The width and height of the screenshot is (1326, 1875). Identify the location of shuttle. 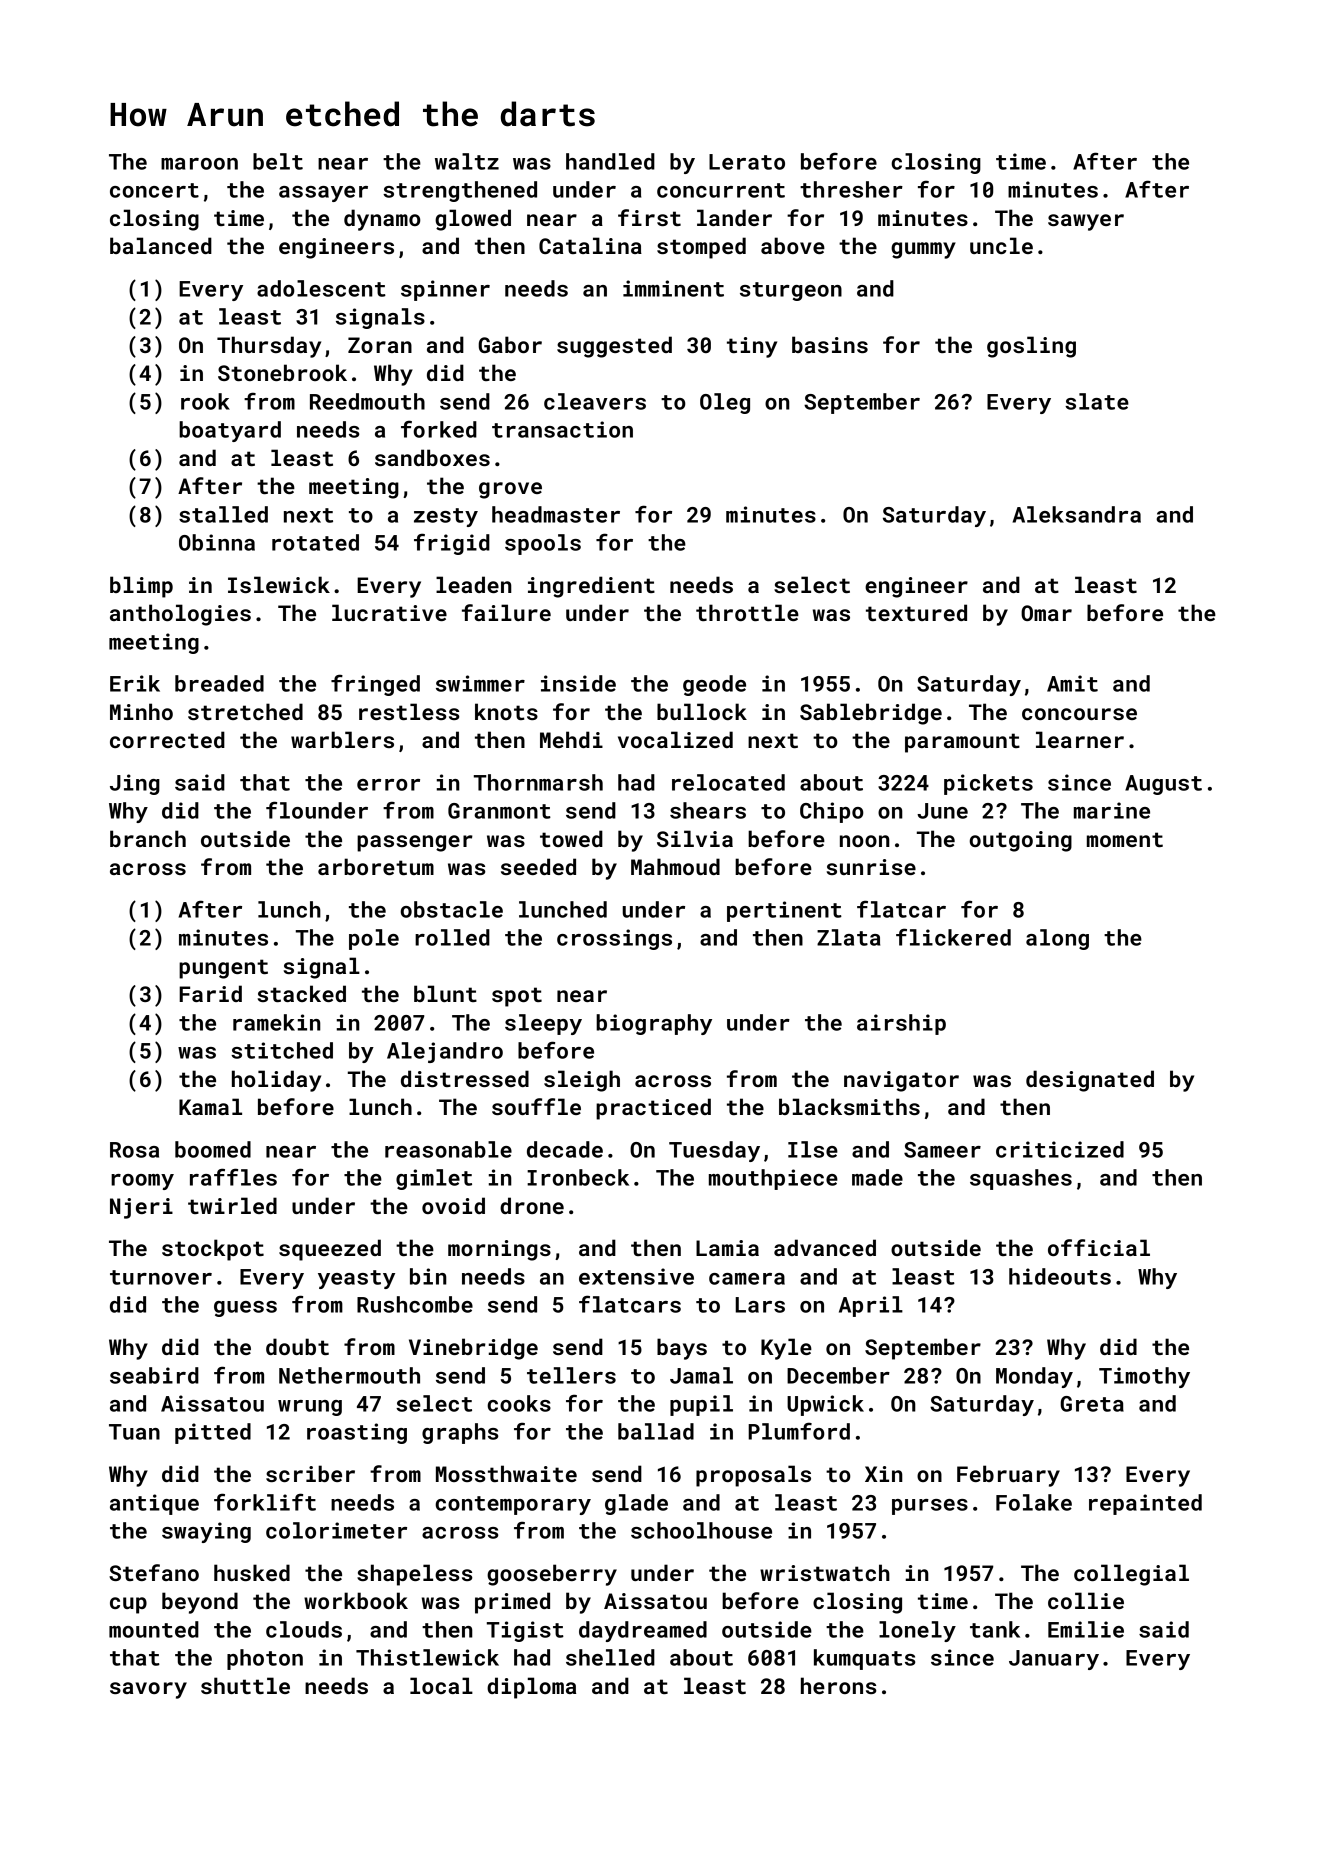
(245, 1685).
